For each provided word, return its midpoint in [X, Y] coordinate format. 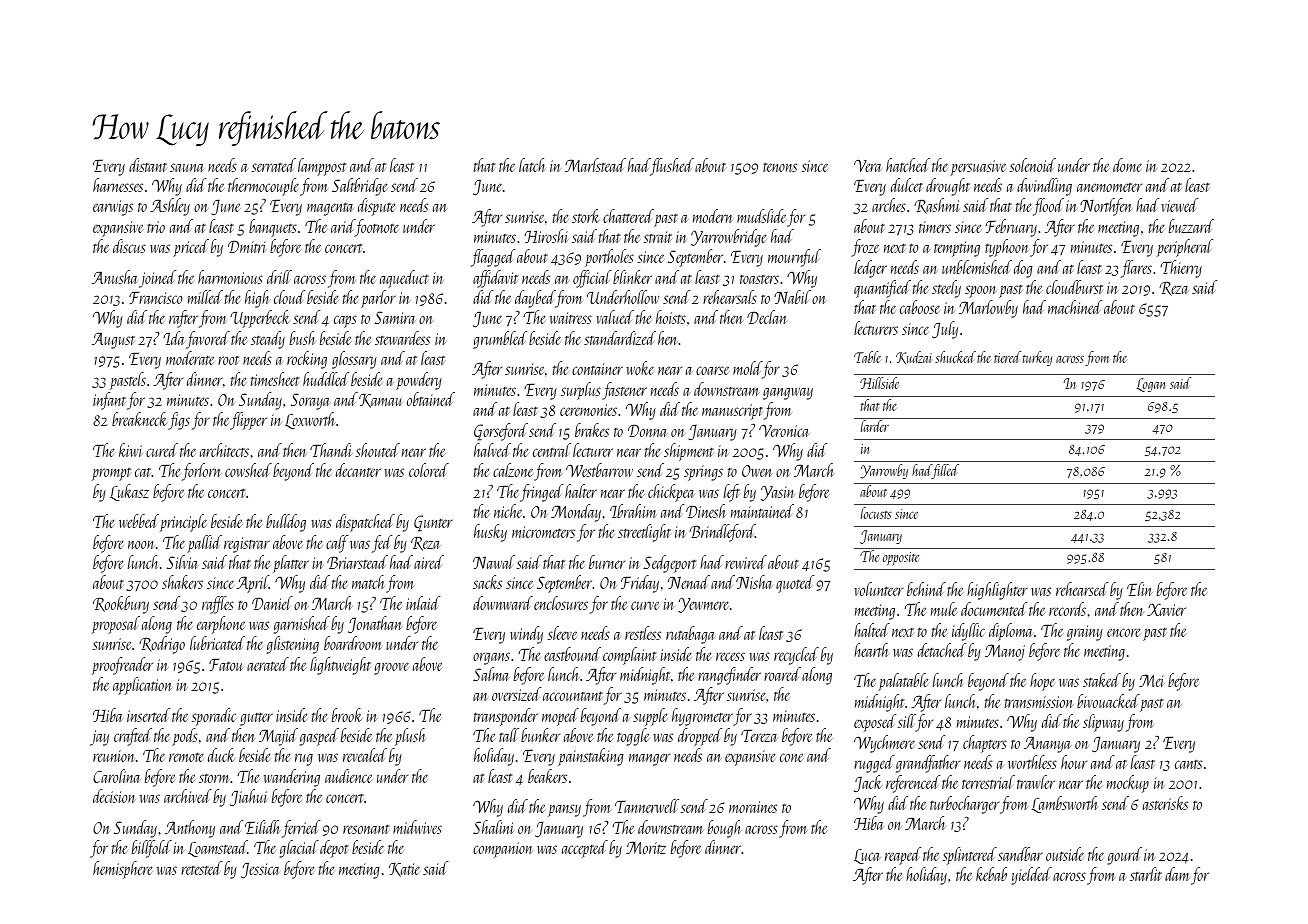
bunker [540, 735]
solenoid [1033, 165]
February [1011, 228]
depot [334, 849]
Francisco [156, 298]
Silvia [183, 562]
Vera [867, 165]
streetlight [644, 533]
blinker [632, 277]
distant [148, 165]
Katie [404, 870]
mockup [1128, 784]
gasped [319, 737]
